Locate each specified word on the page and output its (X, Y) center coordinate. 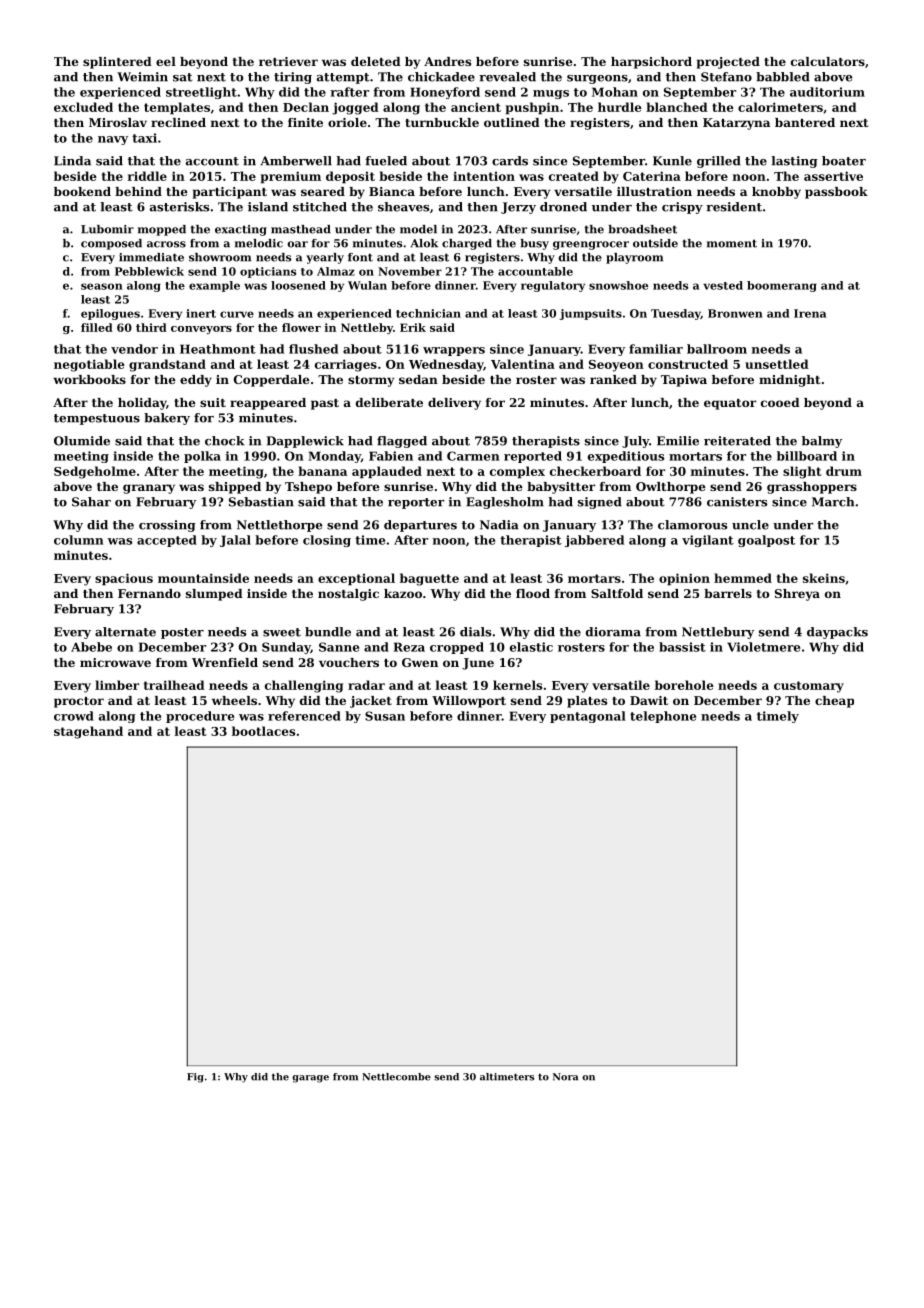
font (360, 257)
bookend (82, 191)
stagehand (88, 732)
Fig (195, 1078)
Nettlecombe (396, 1077)
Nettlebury (718, 633)
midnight (789, 381)
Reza (409, 647)
